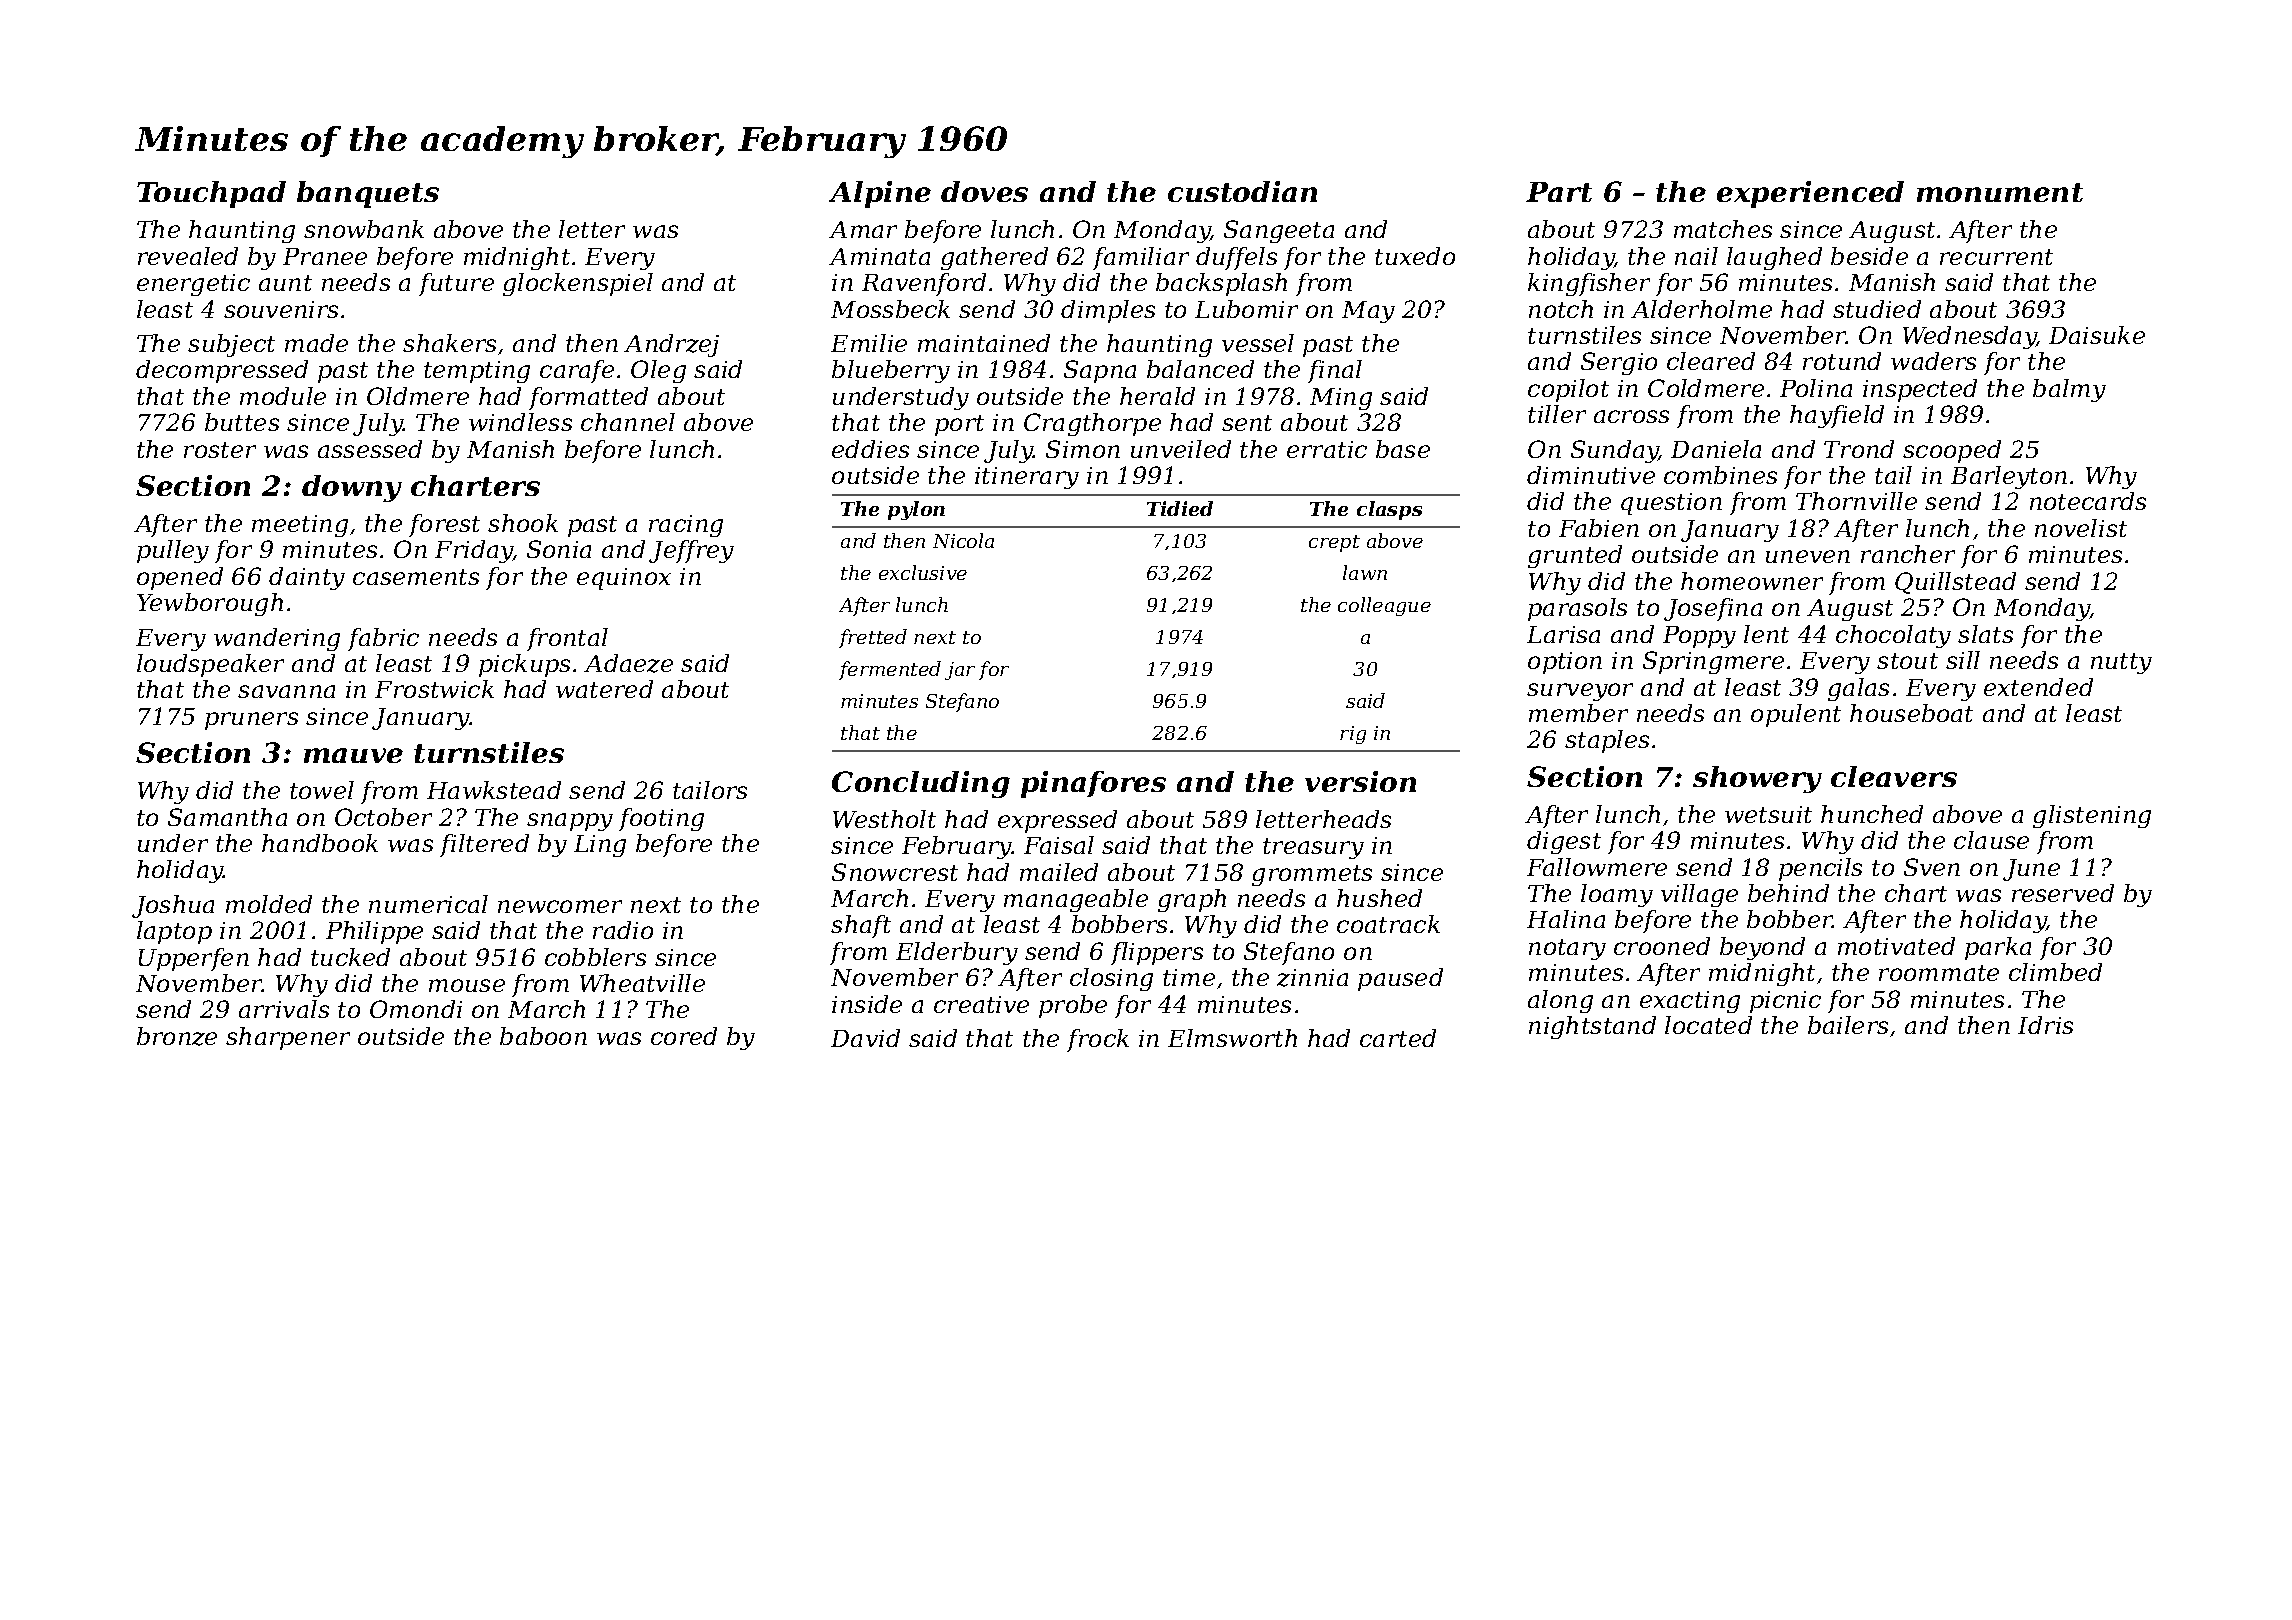 This screenshot has height=1620, width=2292. What do you see at coordinates (1894, 776) in the screenshot?
I see `cleavers` at bounding box center [1894, 776].
